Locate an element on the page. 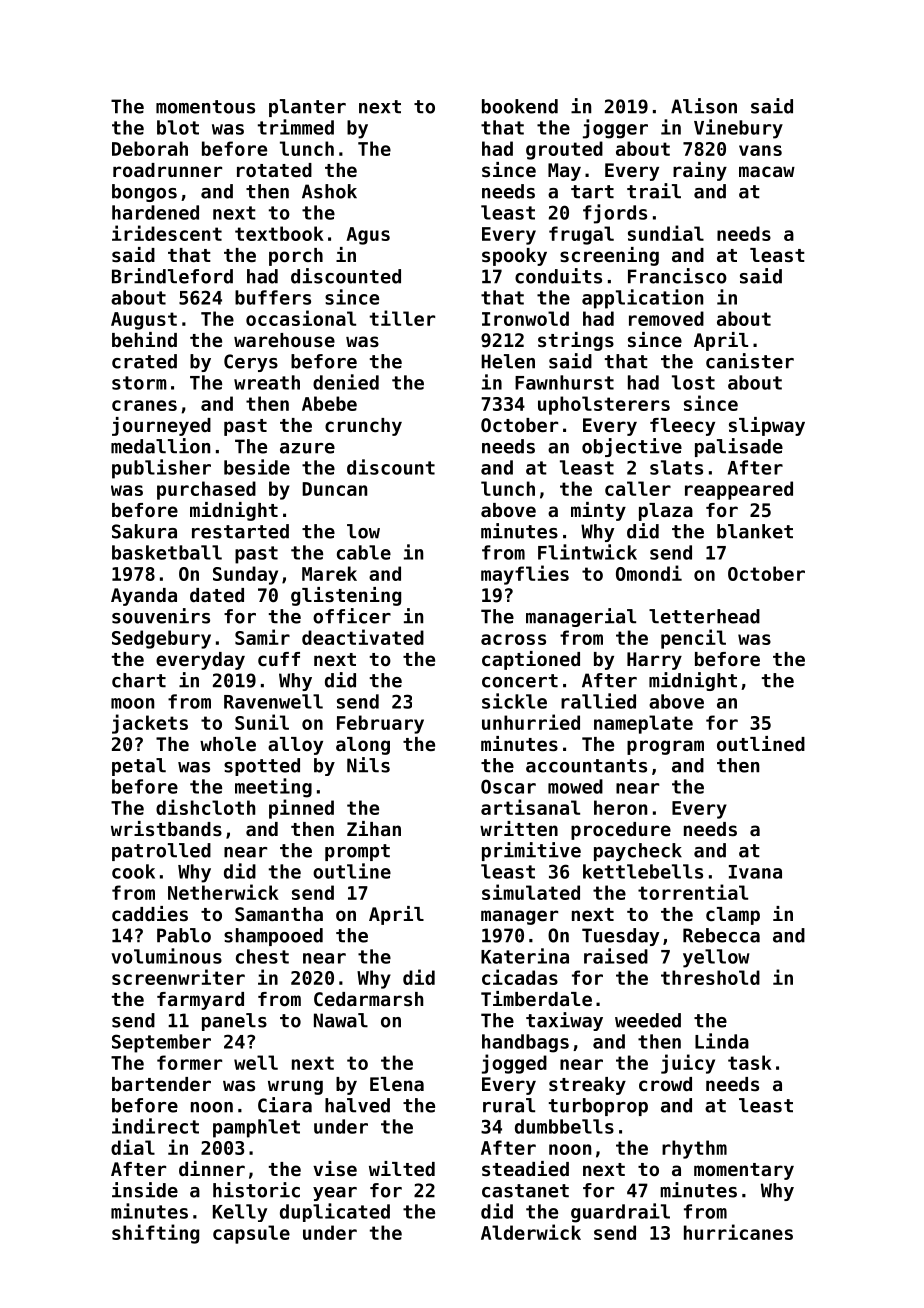 Image resolution: width=924 pixels, height=1308 pixels. Alderwick is located at coordinates (531, 1232).
